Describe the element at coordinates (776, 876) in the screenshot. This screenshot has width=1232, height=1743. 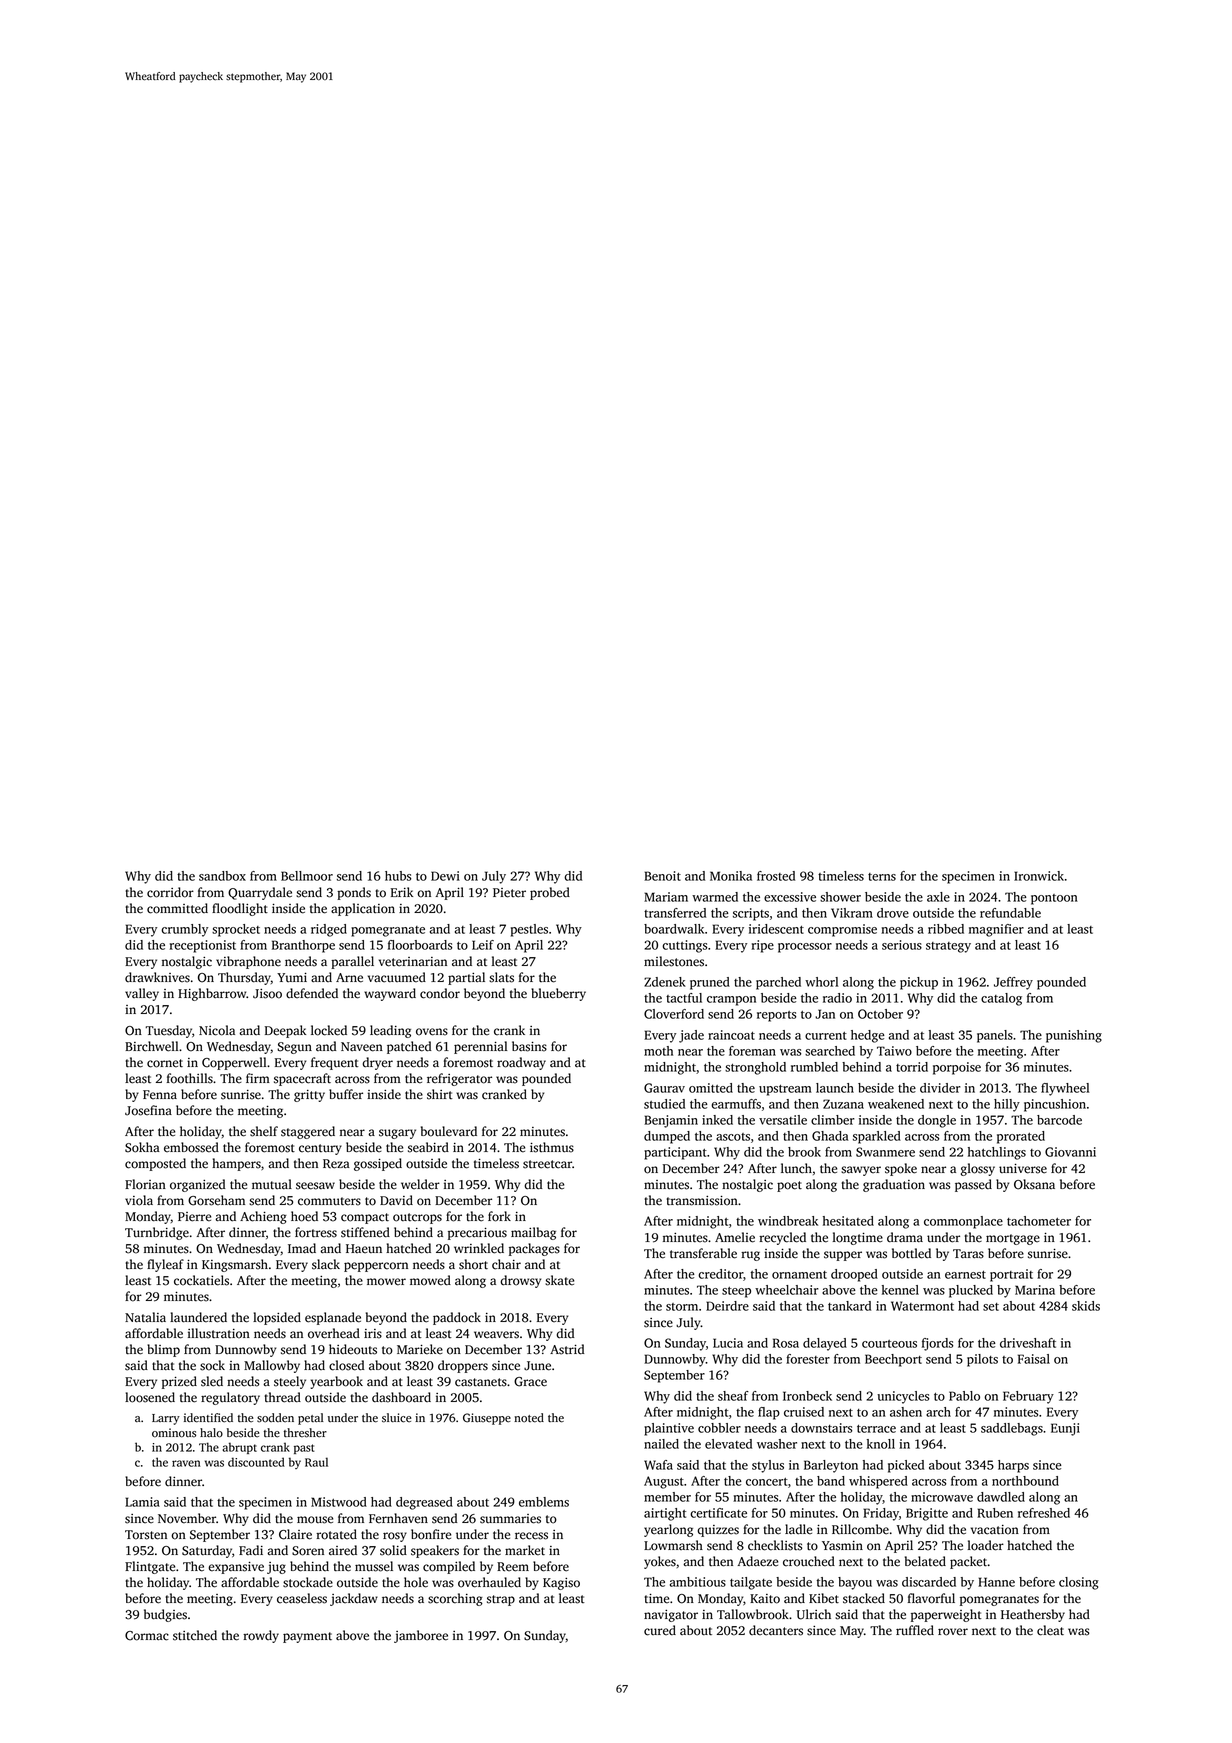
I see `frosted` at that location.
